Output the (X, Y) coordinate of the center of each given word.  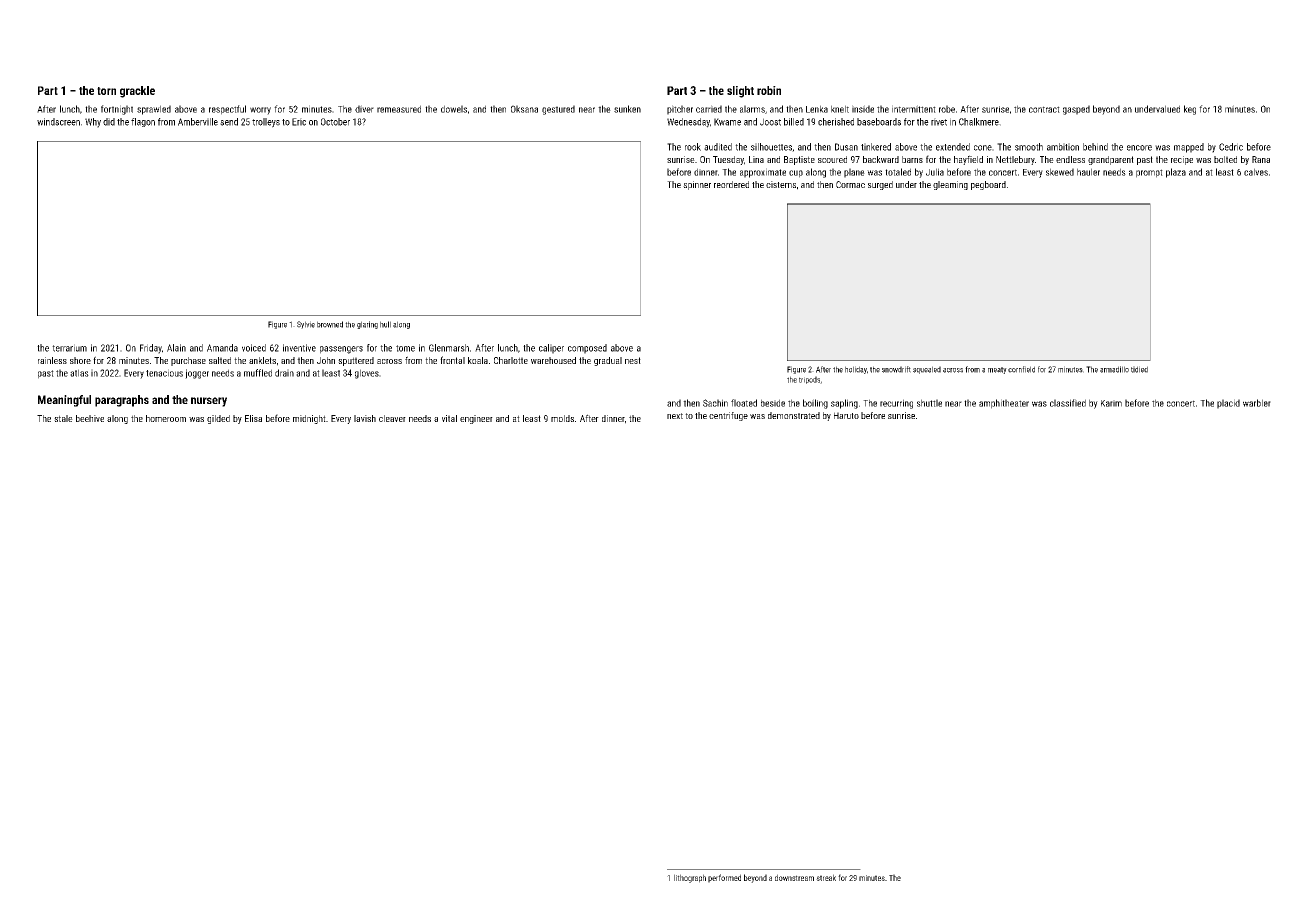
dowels (454, 109)
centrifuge (728, 416)
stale (63, 418)
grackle (137, 92)
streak (826, 877)
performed (724, 878)
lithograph (690, 878)
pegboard (988, 185)
